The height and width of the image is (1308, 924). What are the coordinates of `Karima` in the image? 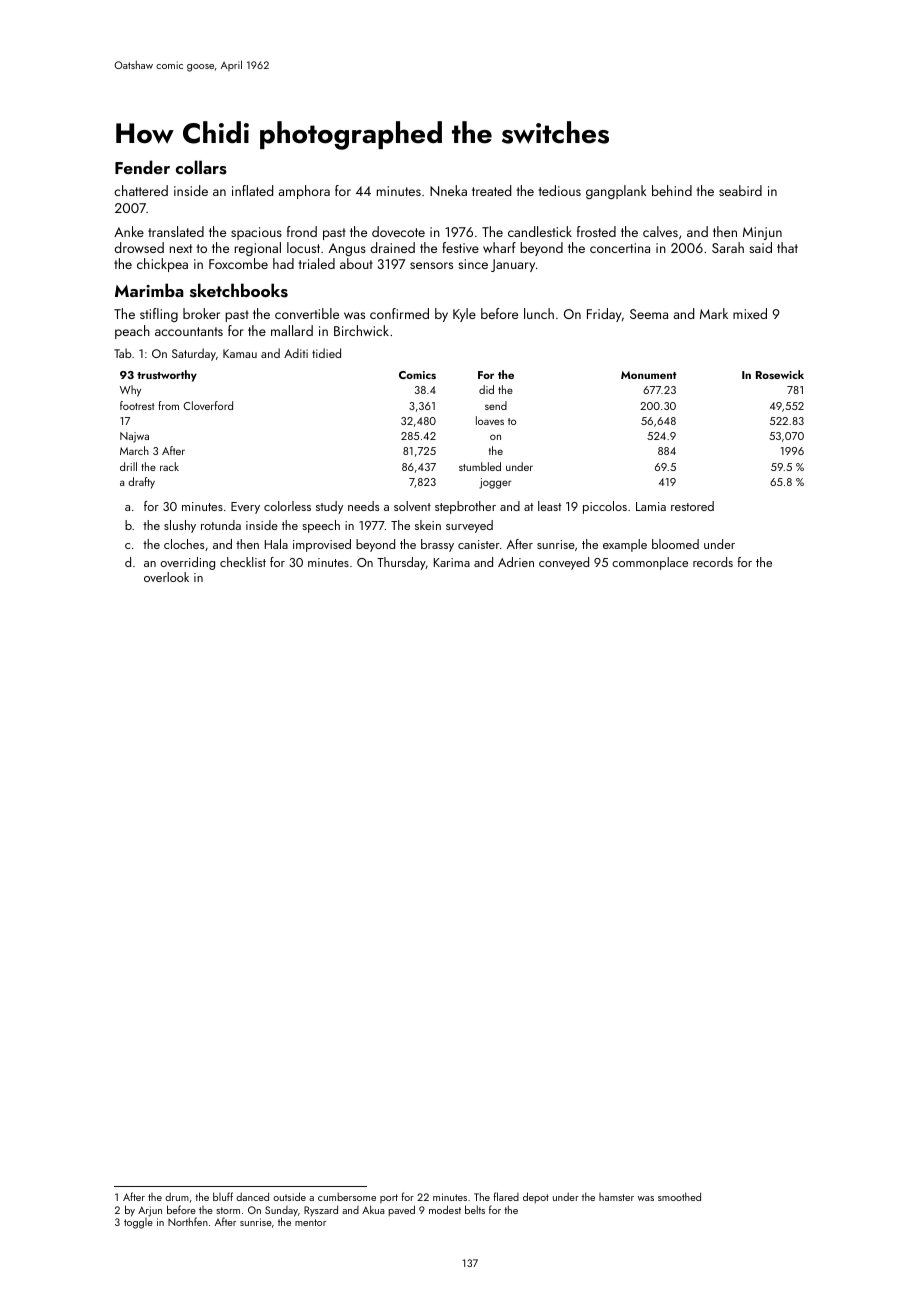 It's located at (452, 562).
